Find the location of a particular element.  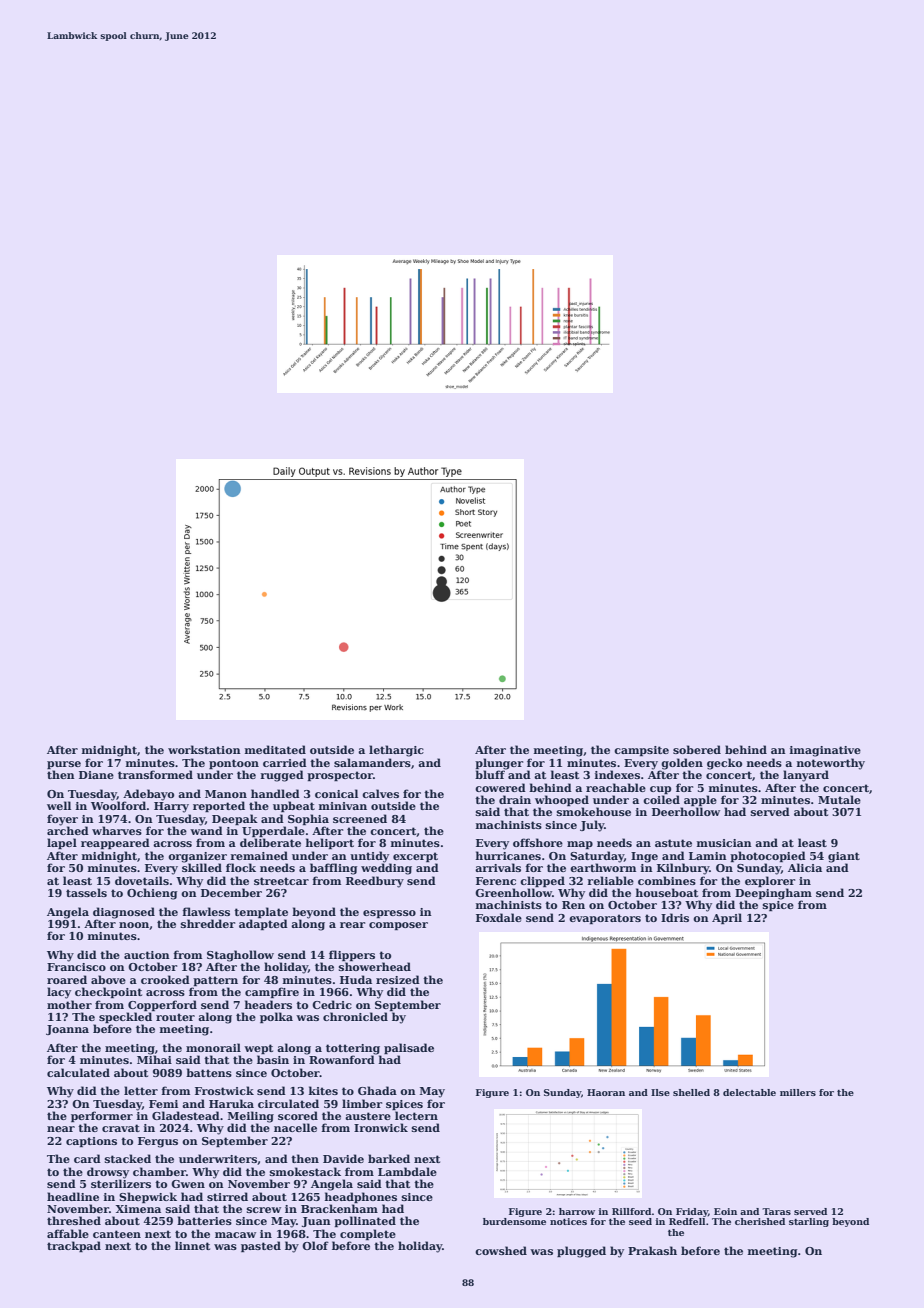

sobered is located at coordinates (697, 749).
